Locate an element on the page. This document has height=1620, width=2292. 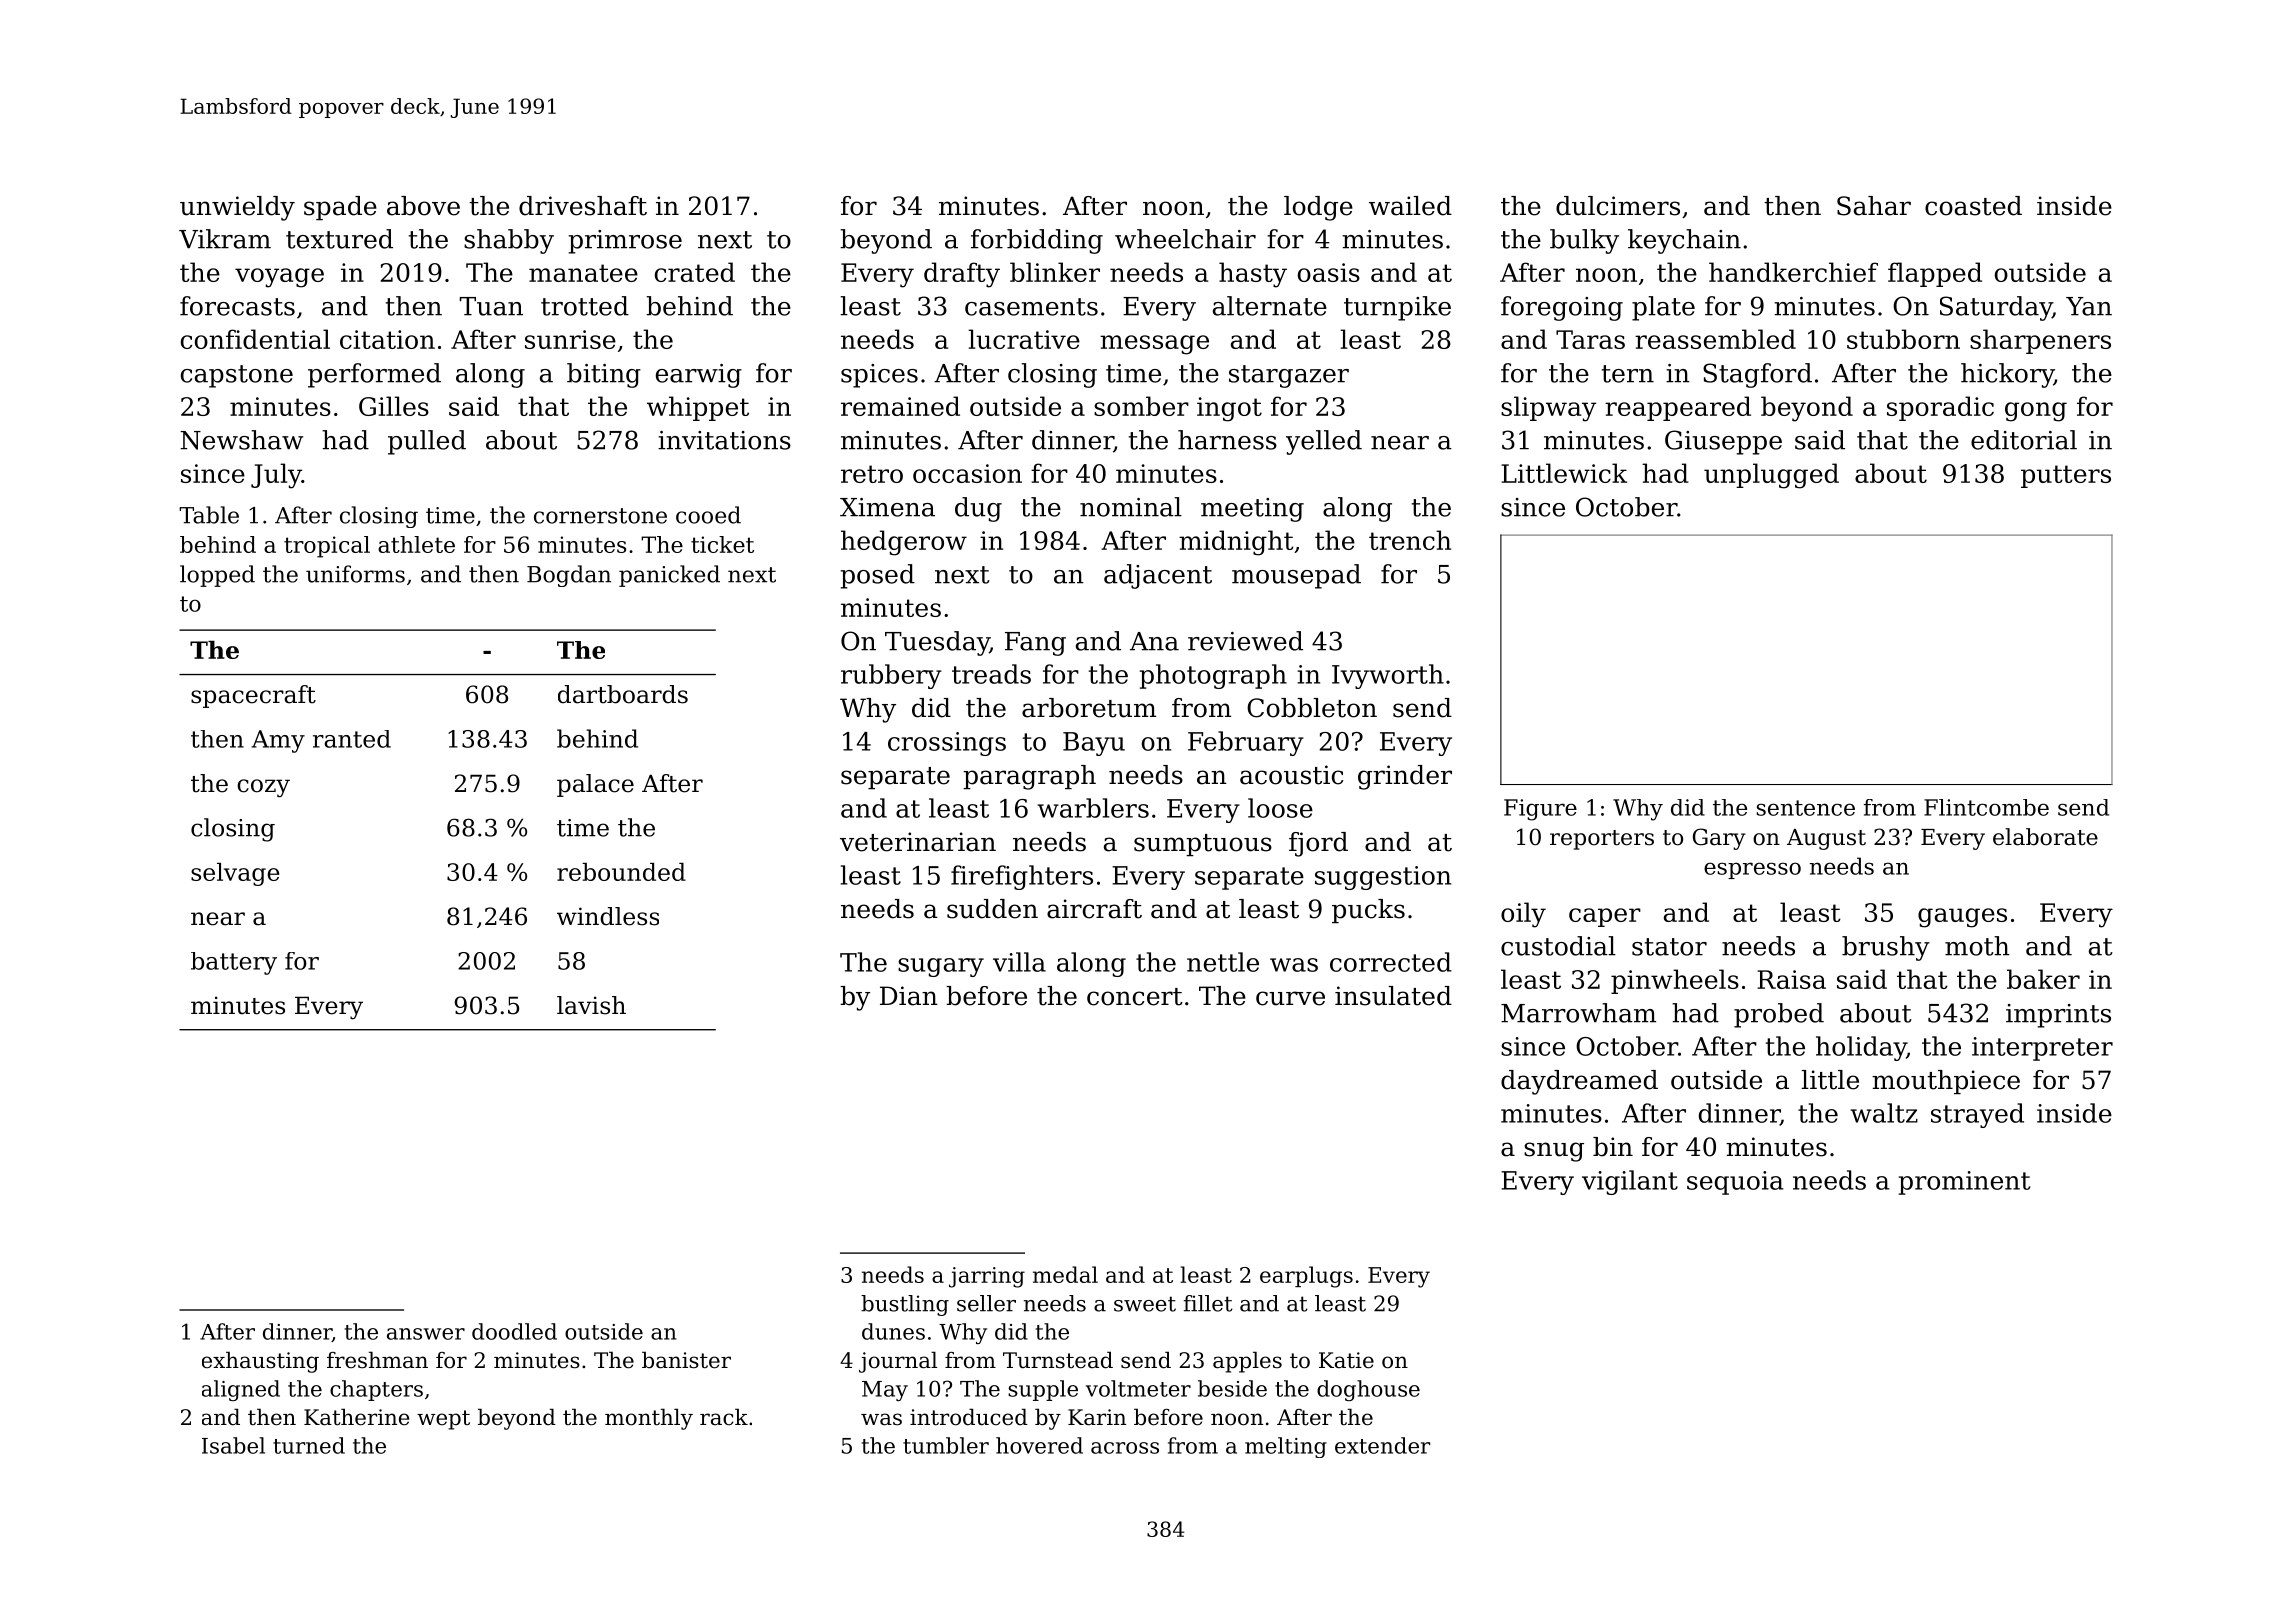
crossings is located at coordinates (947, 744).
